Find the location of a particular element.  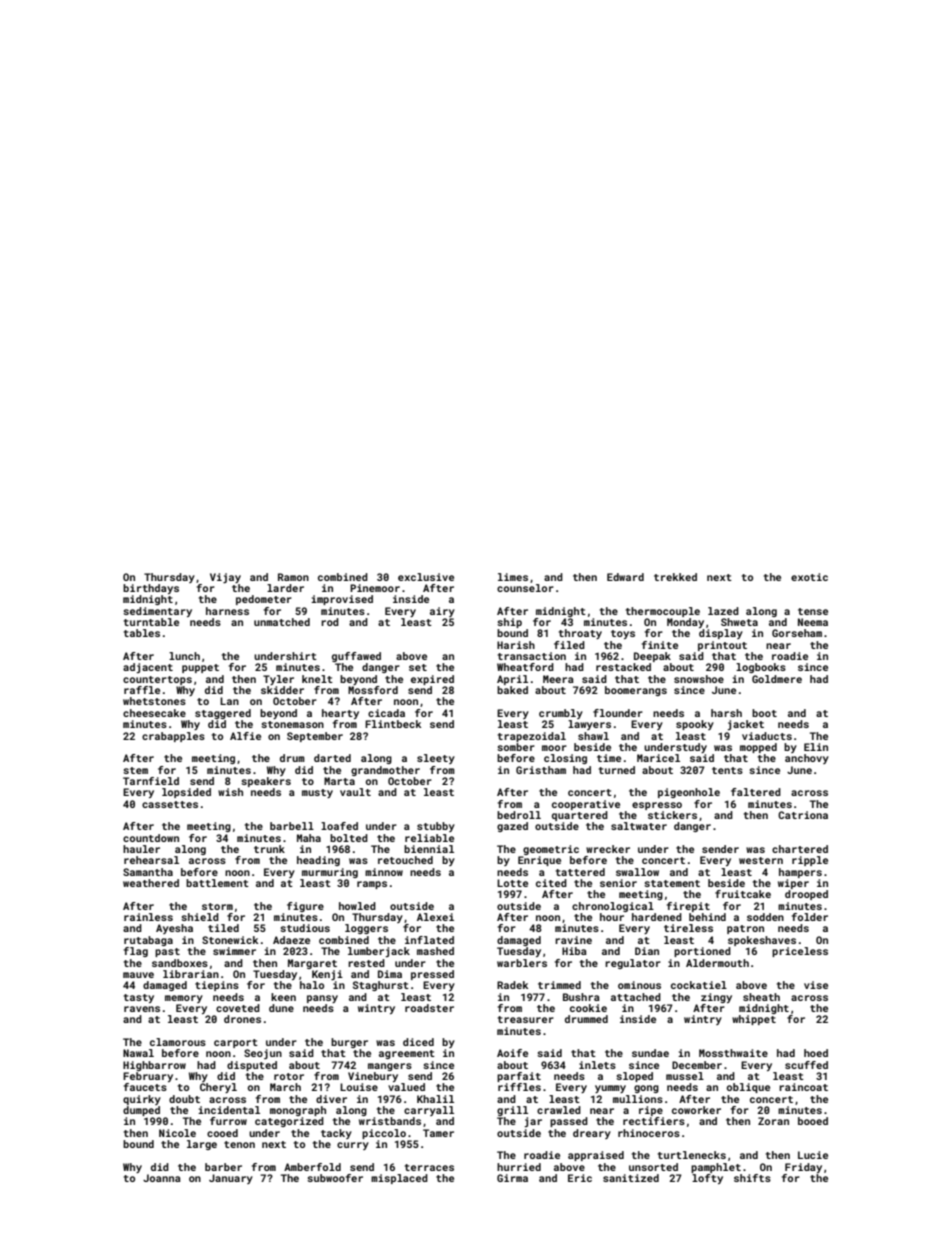

expired is located at coordinates (432, 680).
